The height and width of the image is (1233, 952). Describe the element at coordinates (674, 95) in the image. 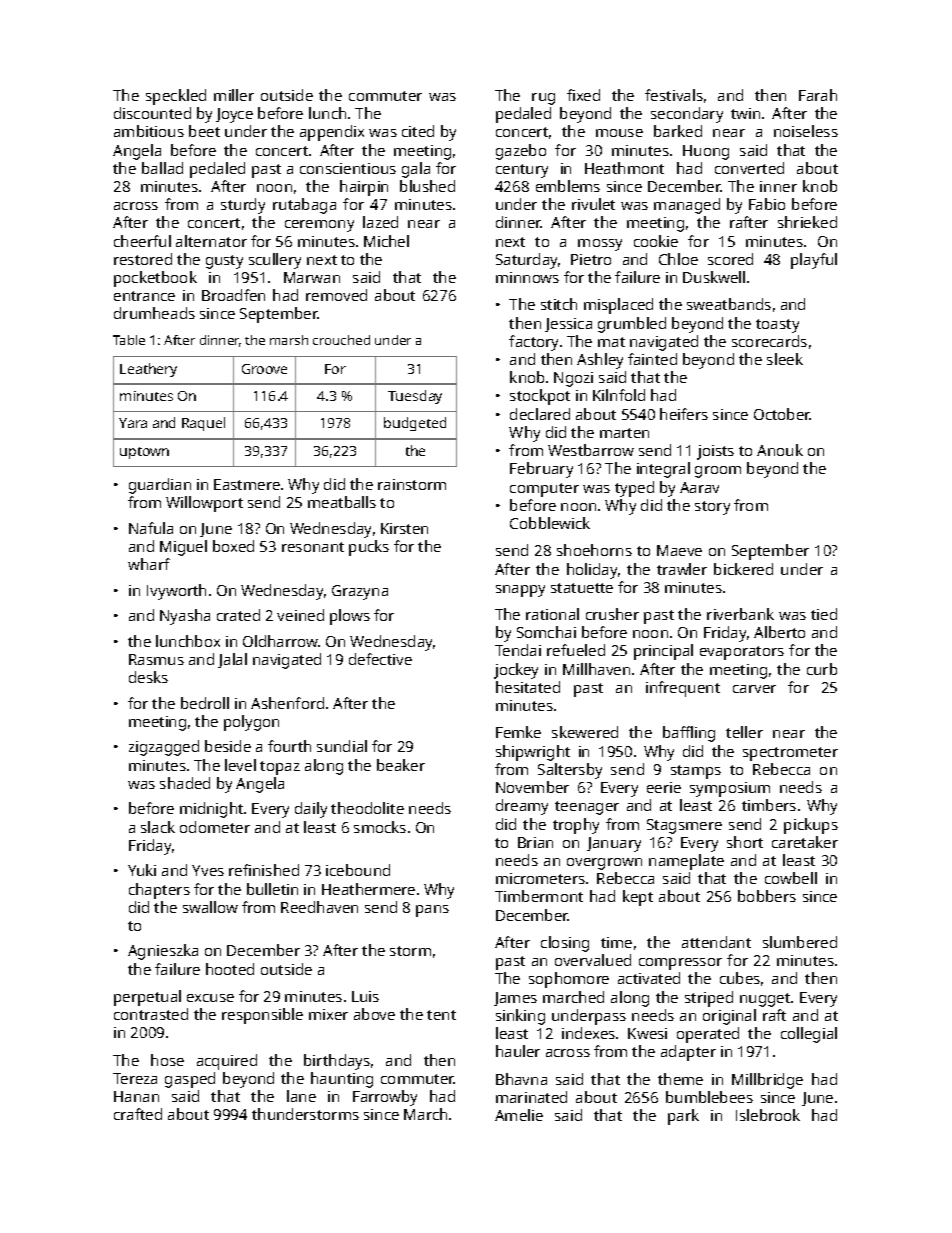

I see `festivals` at that location.
